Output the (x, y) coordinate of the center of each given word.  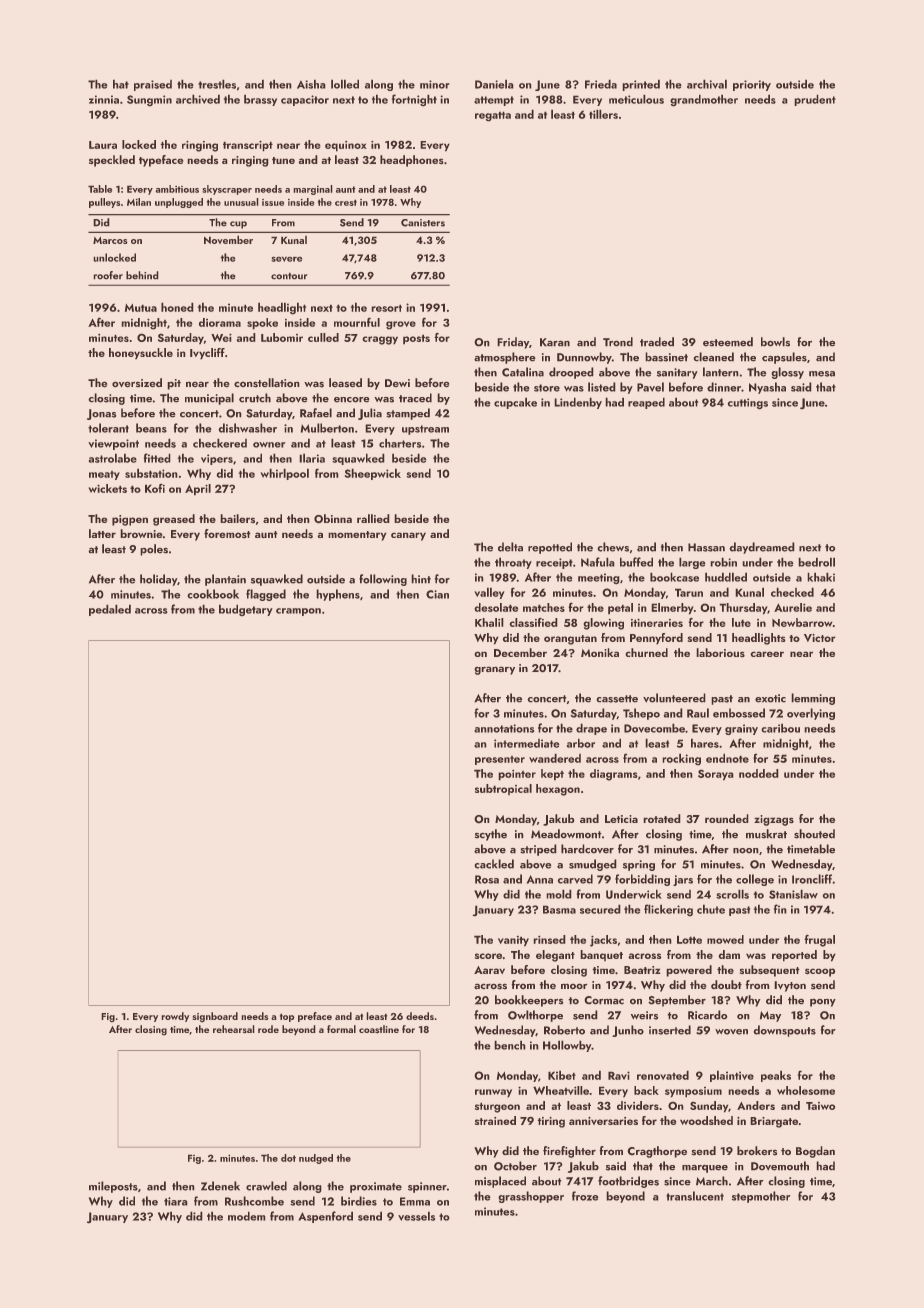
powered (689, 971)
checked (792, 592)
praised (153, 85)
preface (315, 1017)
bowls (775, 341)
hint (421, 578)
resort (387, 308)
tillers (603, 114)
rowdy (175, 1017)
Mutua (141, 308)
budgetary (246, 610)
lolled (345, 84)
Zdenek (220, 1186)
